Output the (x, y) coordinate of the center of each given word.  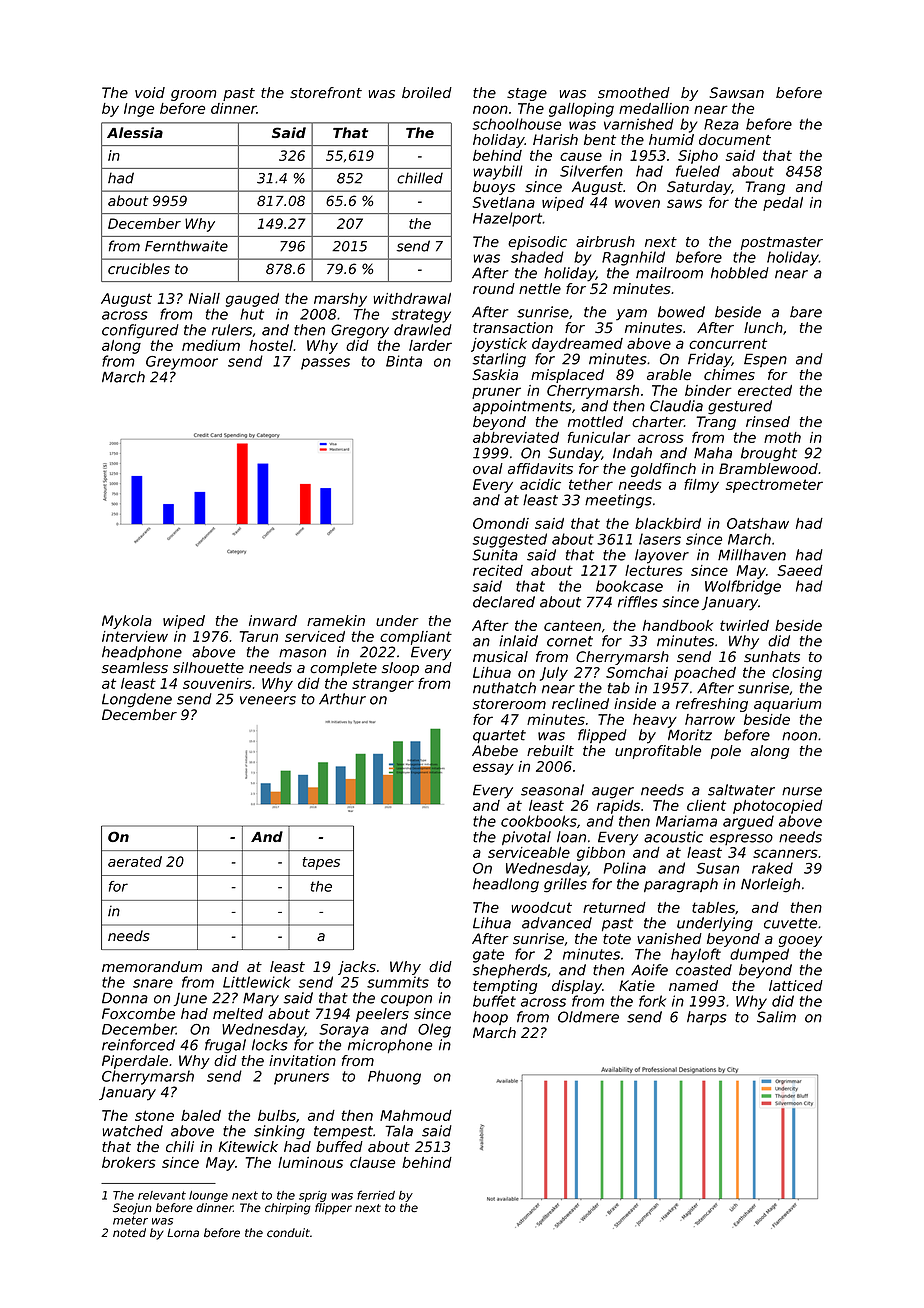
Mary (261, 999)
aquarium (788, 705)
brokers (129, 1162)
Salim (776, 1017)
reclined (580, 703)
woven (637, 203)
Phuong (394, 1077)
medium (211, 345)
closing (797, 674)
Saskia (495, 375)
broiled (427, 92)
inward (273, 620)
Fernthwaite (186, 246)
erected (765, 390)
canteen (572, 625)
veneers (268, 700)
